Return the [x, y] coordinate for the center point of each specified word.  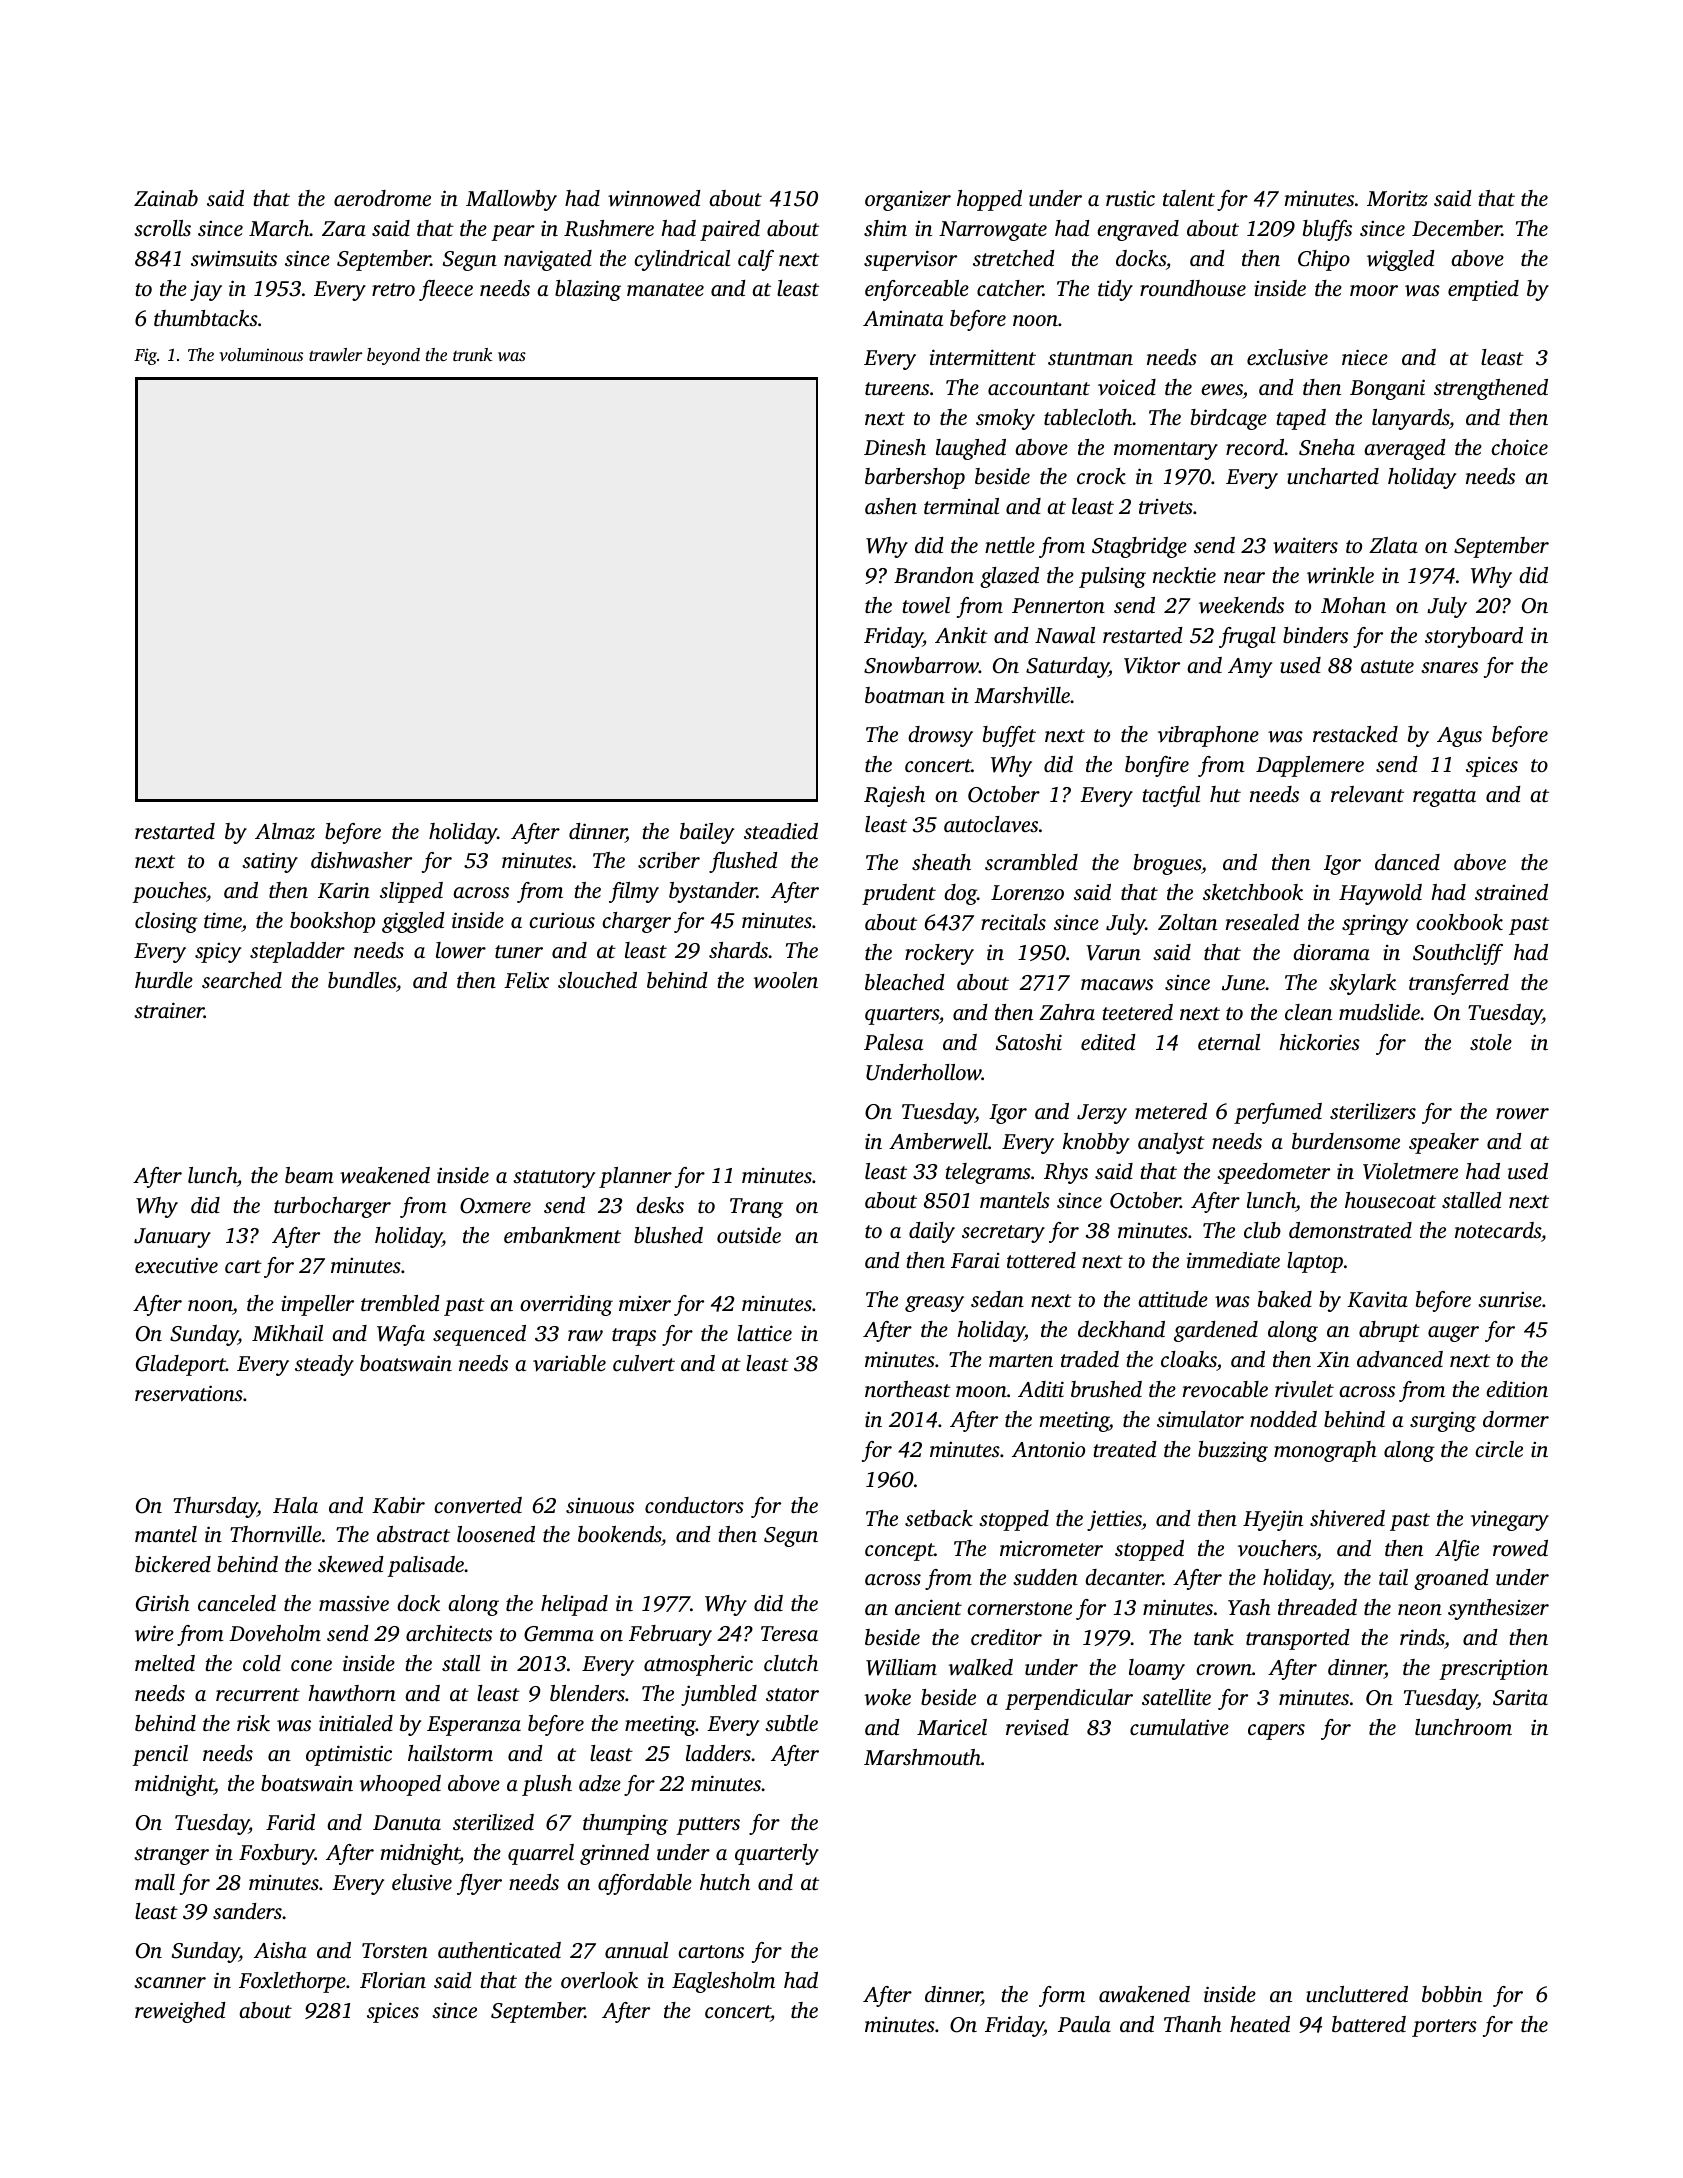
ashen [891, 506]
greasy [934, 1304]
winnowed [654, 198]
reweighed [180, 2012]
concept [899, 1552]
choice [1519, 447]
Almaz [285, 831]
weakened [385, 1175]
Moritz [1397, 198]
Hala [295, 1505]
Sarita [1520, 1697]
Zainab [166, 198]
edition [1517, 1389]
